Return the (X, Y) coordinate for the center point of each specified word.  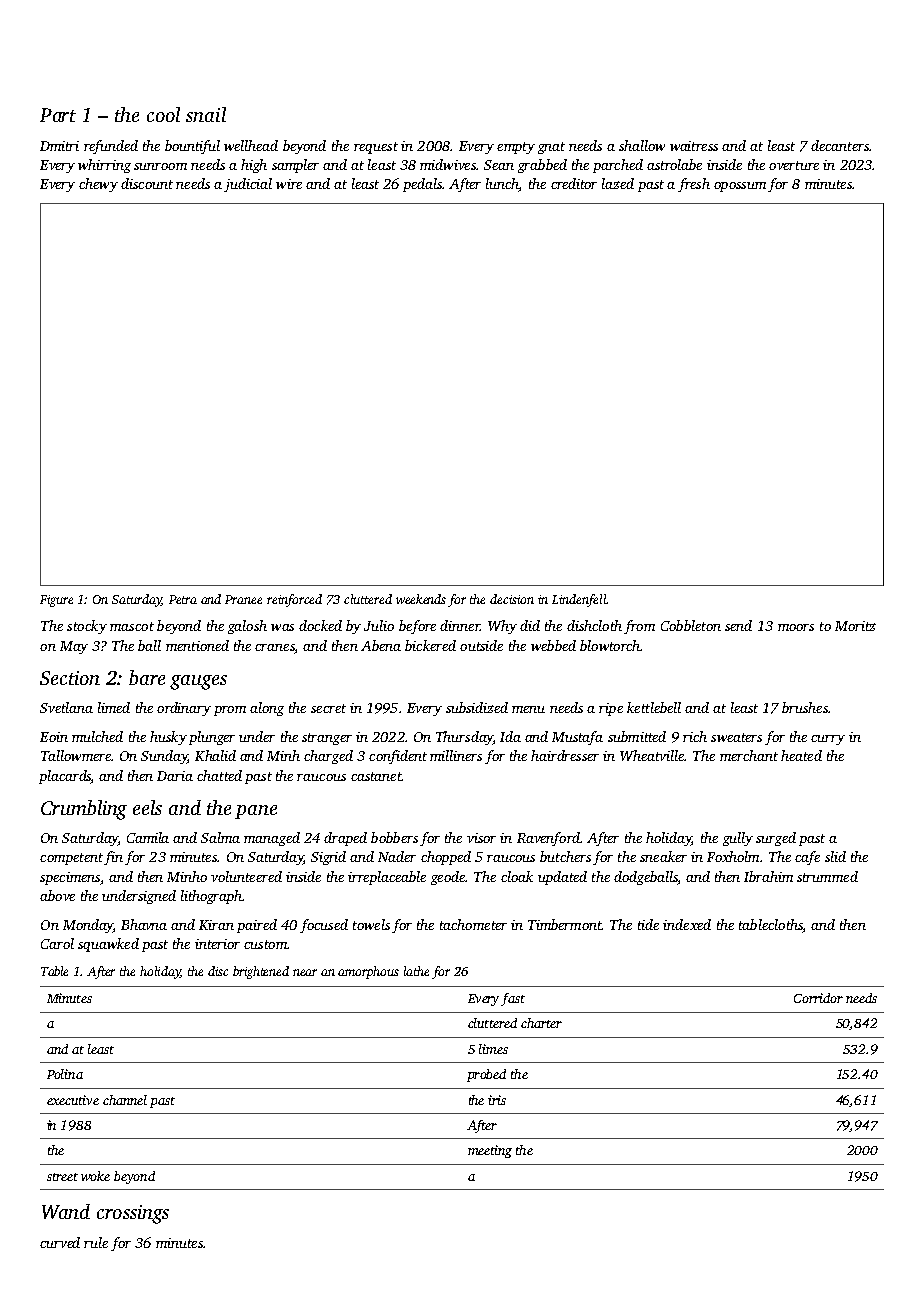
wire (289, 184)
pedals (422, 185)
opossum (740, 187)
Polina (65, 1074)
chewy (98, 185)
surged (776, 839)
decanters (840, 145)
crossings (133, 1214)
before (417, 627)
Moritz (855, 626)
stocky (87, 627)
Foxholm (733, 856)
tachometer (473, 924)
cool (163, 114)
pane (256, 812)
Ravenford (548, 839)
